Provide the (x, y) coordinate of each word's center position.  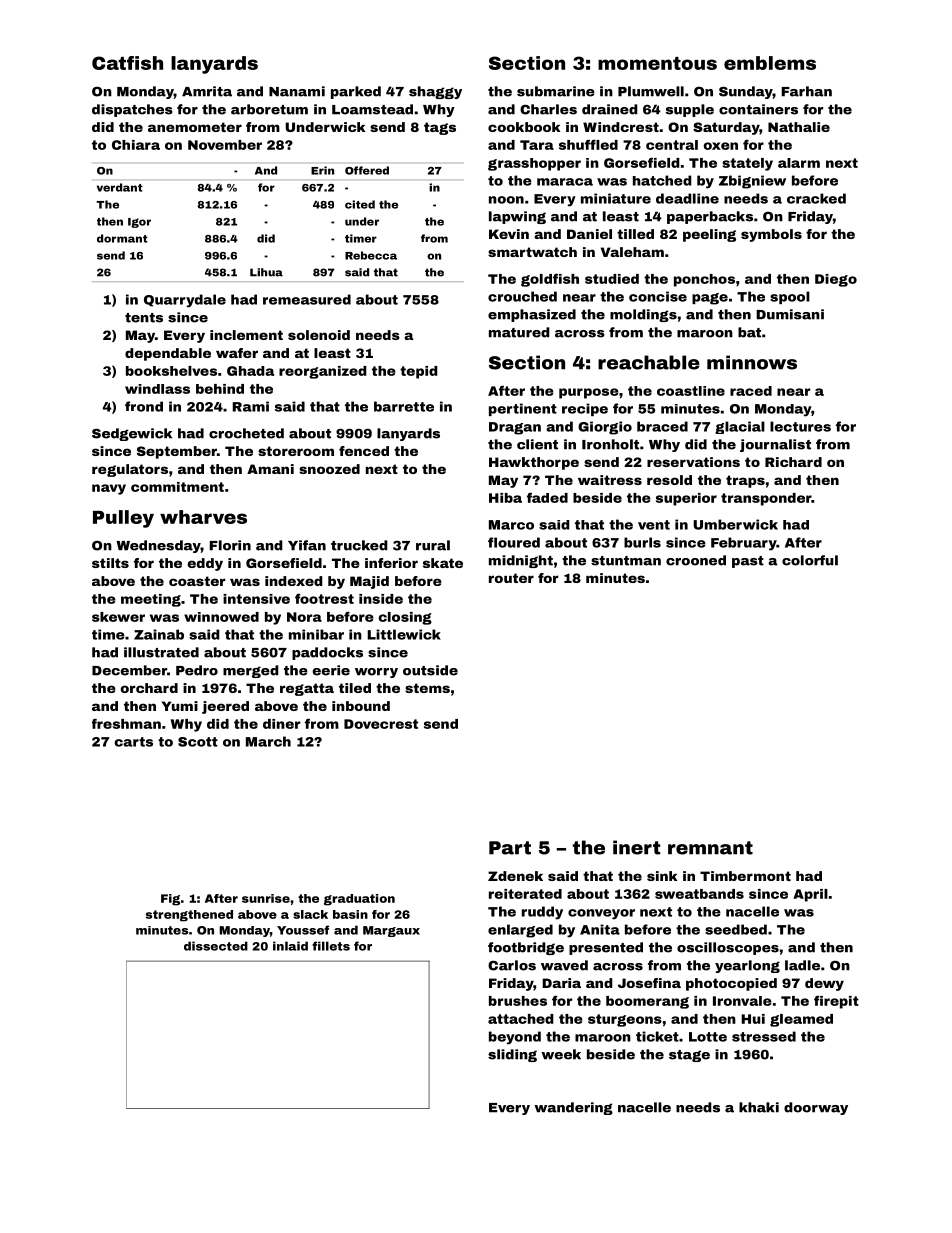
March (268, 741)
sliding (512, 1055)
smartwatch (532, 252)
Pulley (123, 519)
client (537, 444)
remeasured (307, 299)
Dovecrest (381, 724)
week (561, 1054)
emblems (770, 63)
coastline (691, 391)
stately (747, 164)
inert (636, 847)
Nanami (297, 91)
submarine (556, 91)
